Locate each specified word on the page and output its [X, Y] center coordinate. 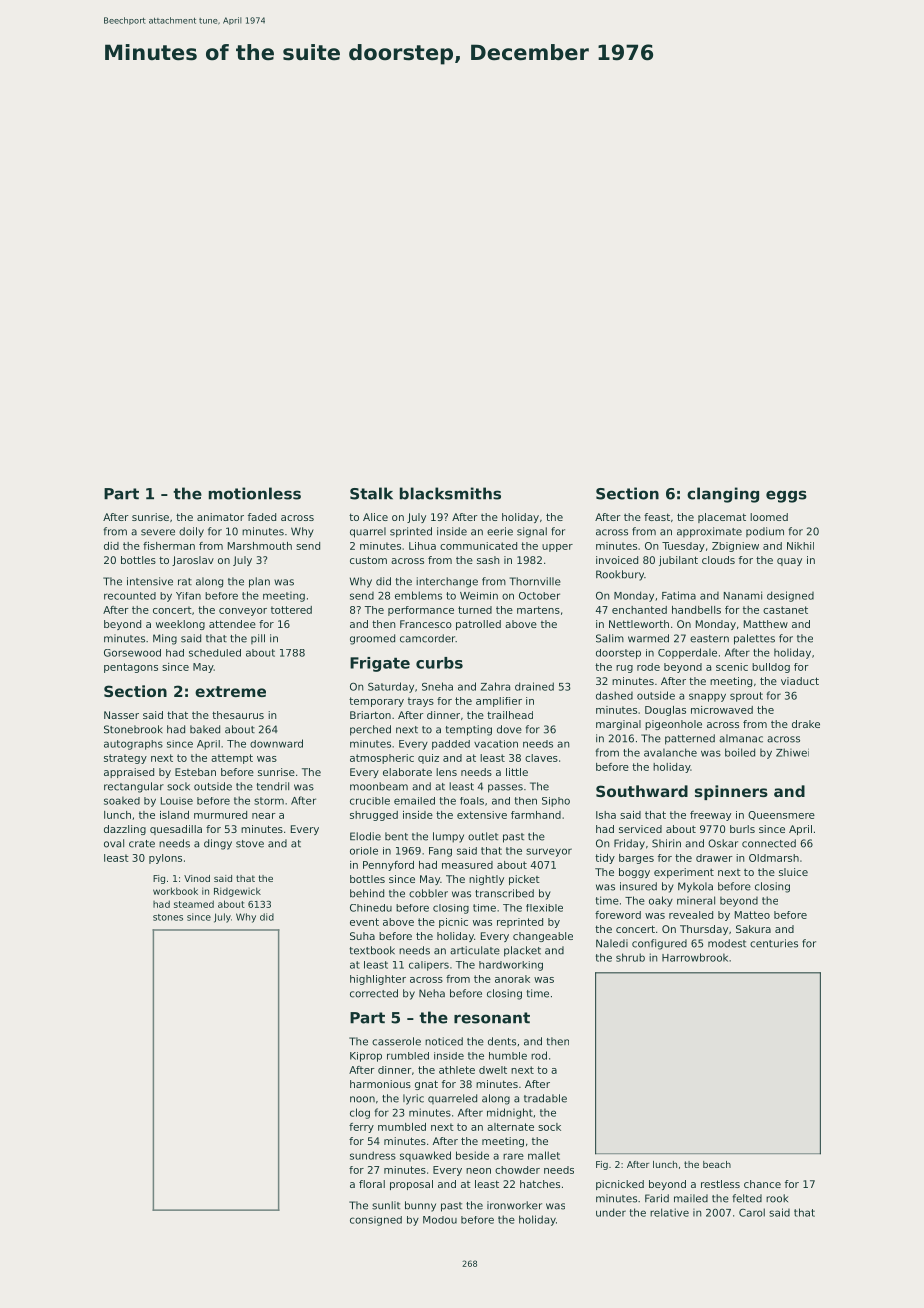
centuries [774, 943]
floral [372, 1184]
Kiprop [366, 1057]
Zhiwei [792, 752]
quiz [428, 759]
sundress [373, 1155]
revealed [691, 915]
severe [158, 532]
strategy [125, 759]
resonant [492, 1018]
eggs [786, 496]
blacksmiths [450, 493]
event [364, 922]
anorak [512, 979]
